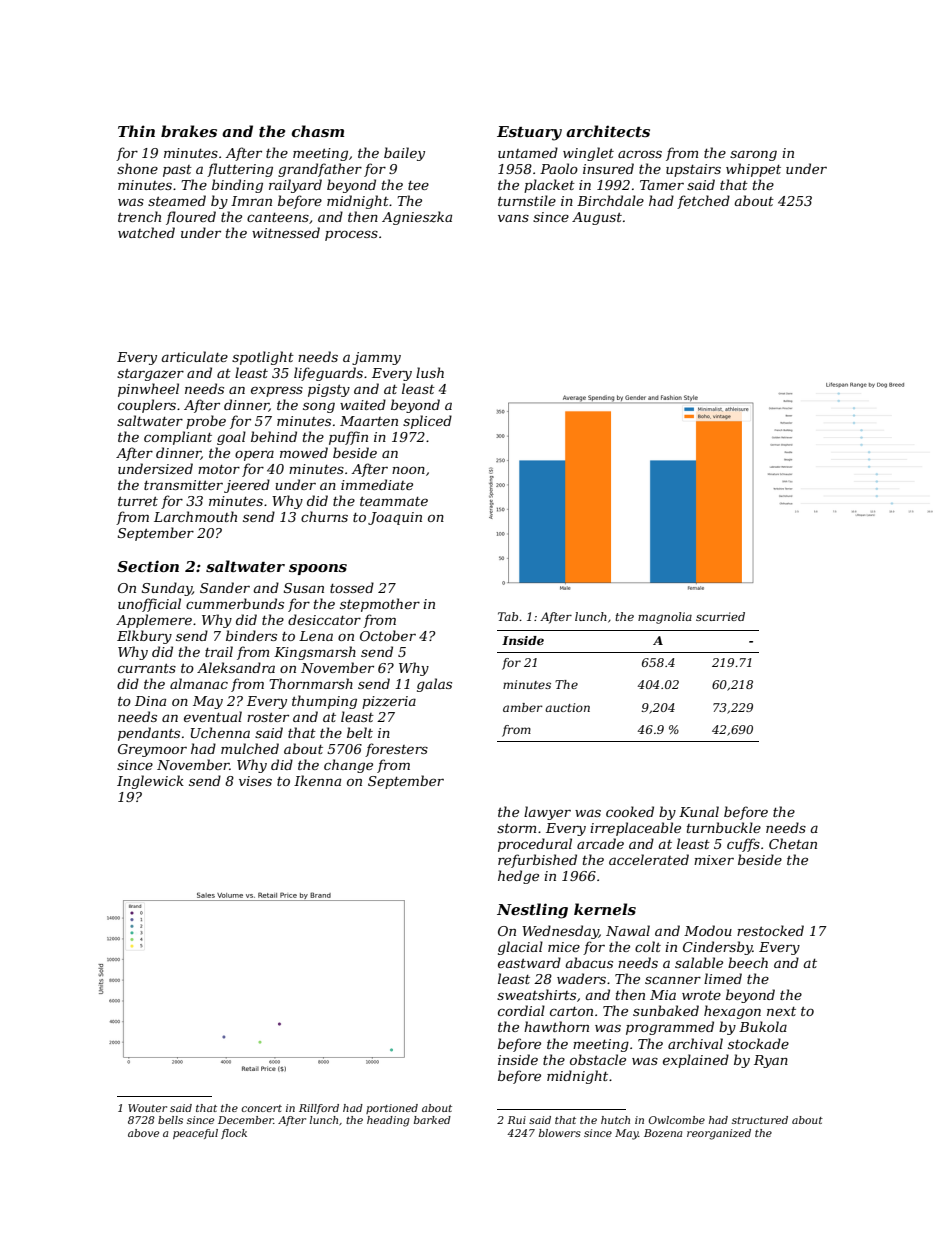  Describe the element at coordinates (608, 131) in the screenshot. I see `architects` at that location.
